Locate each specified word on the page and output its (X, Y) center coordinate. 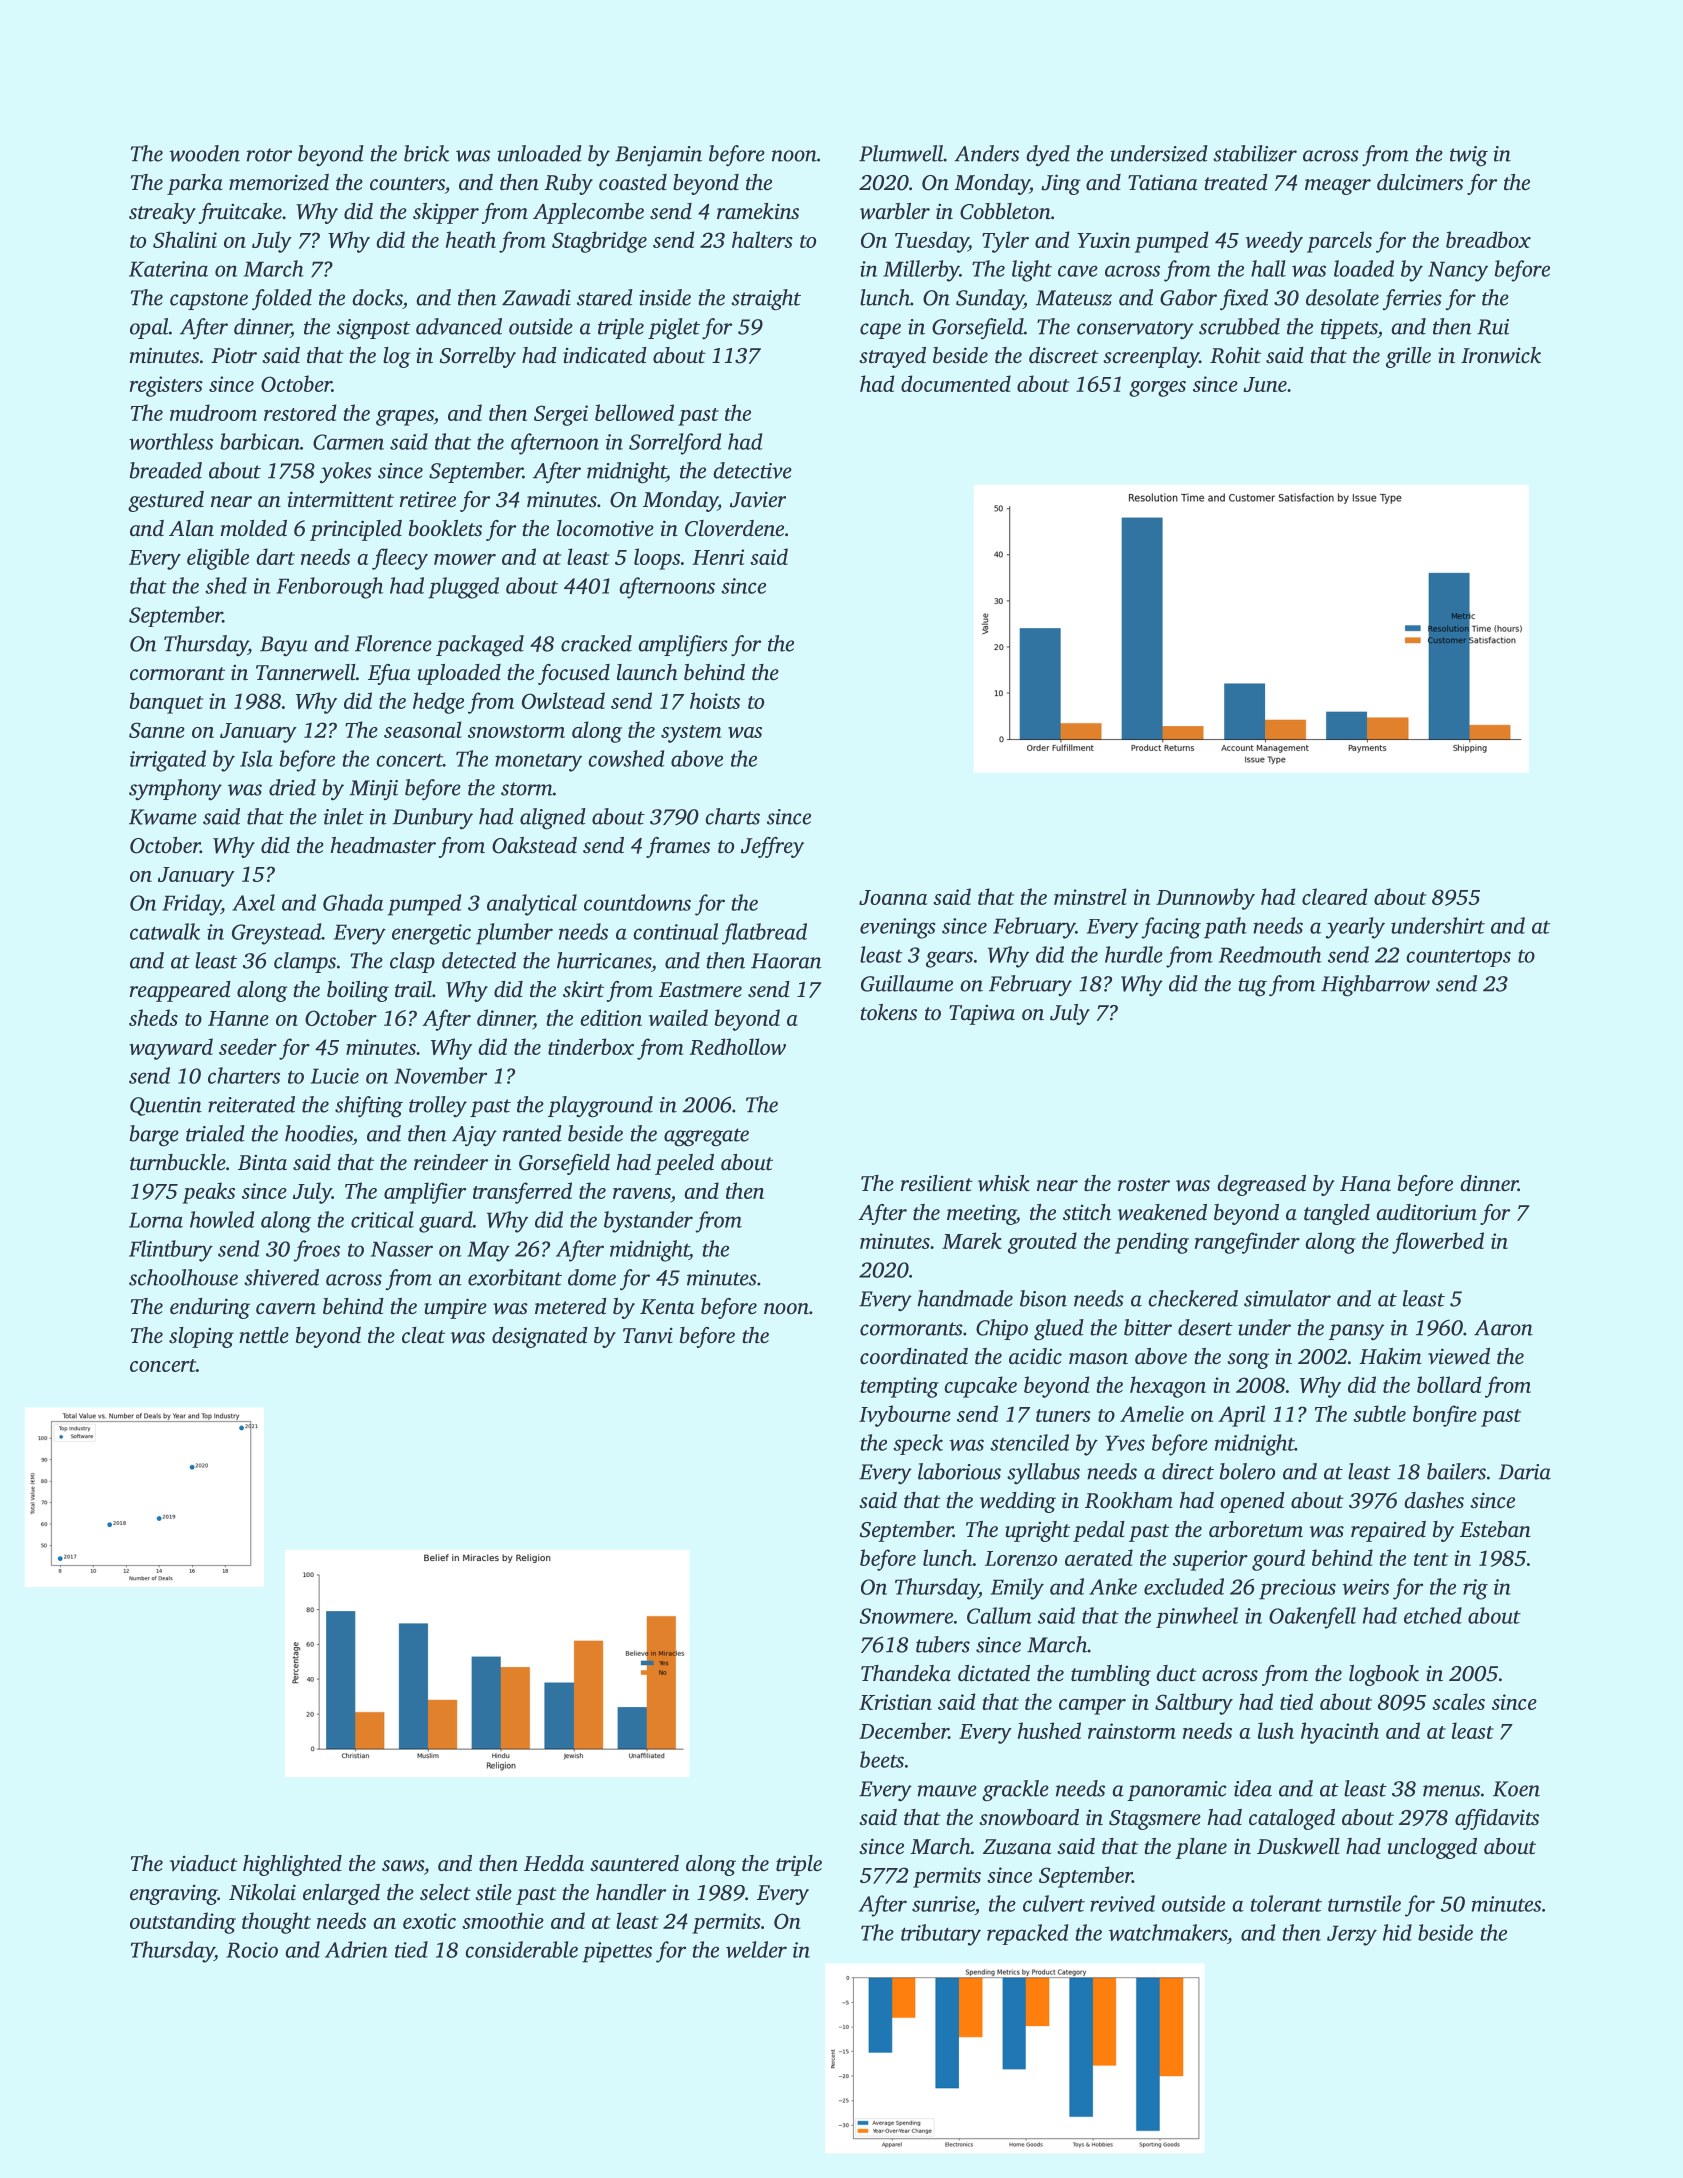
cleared (1334, 896)
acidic (1035, 1356)
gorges (1157, 389)
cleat (423, 1335)
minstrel (1090, 896)
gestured (166, 501)
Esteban (1495, 1529)
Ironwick (1501, 355)
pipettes (617, 1952)
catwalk (165, 931)
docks (377, 297)
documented (956, 383)
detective (752, 470)
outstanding (183, 1923)
